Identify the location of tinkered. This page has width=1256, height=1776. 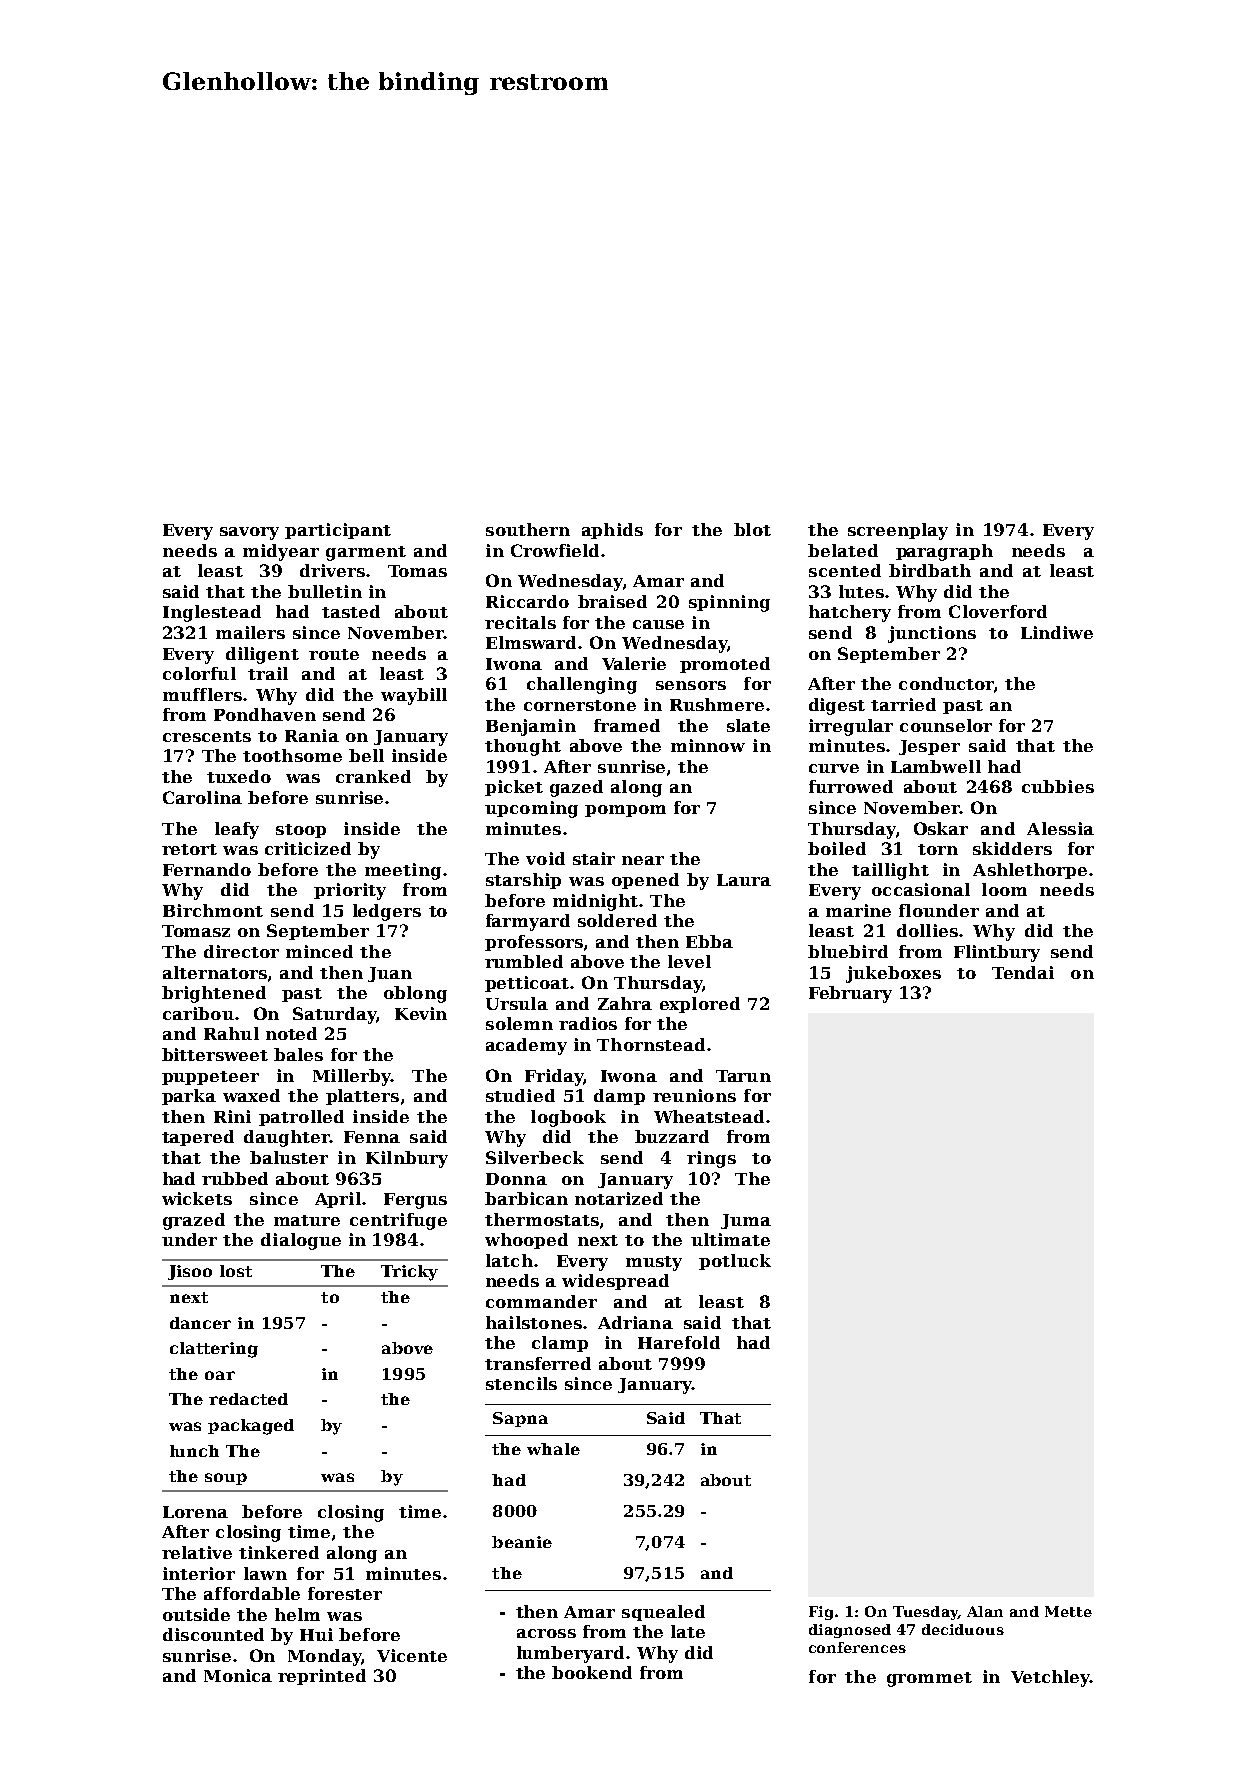
(279, 1552).
